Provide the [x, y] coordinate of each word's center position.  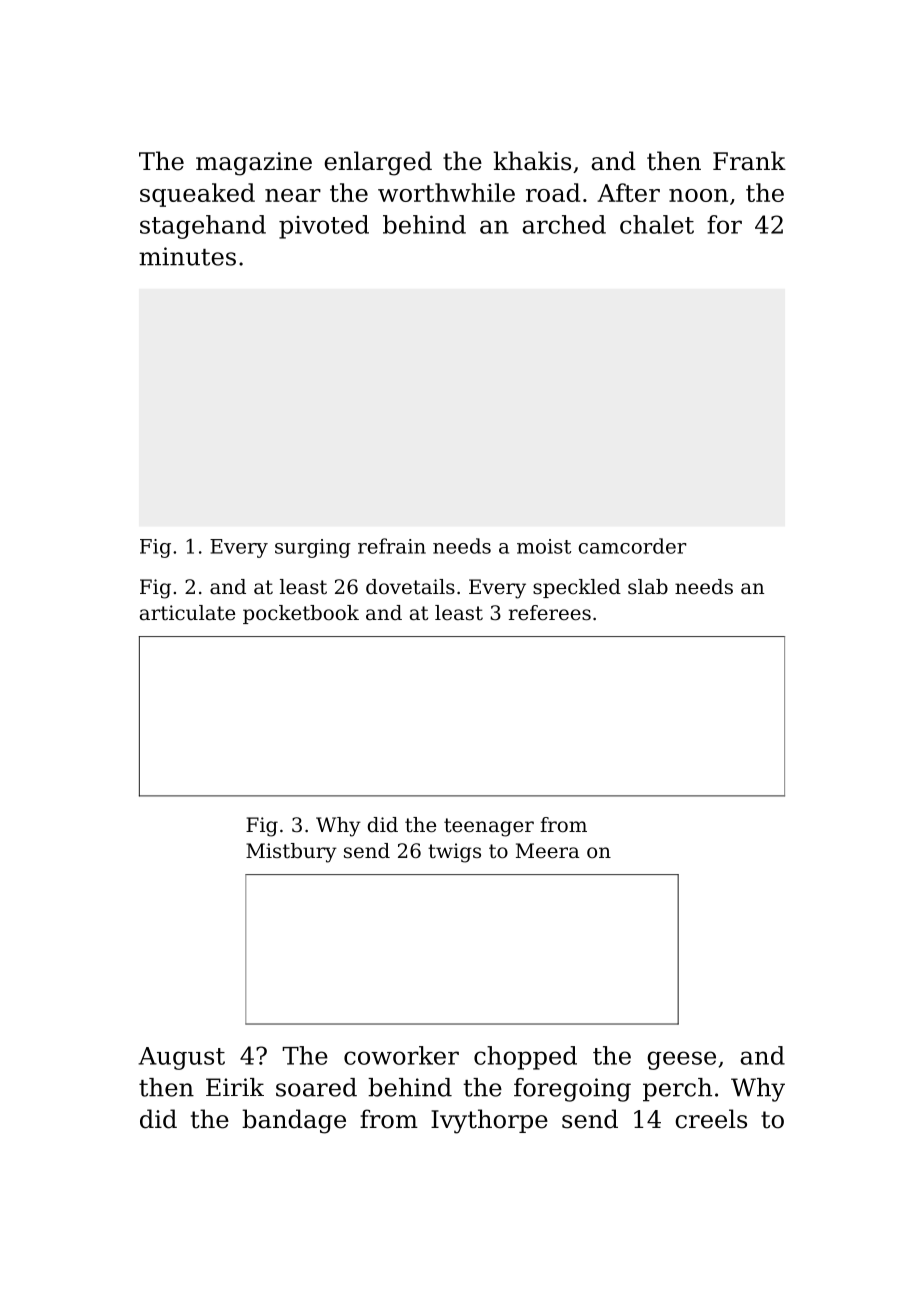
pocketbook [301, 614]
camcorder [633, 546]
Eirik [235, 1087]
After [628, 192]
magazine [254, 164]
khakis [532, 161]
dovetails [410, 587]
